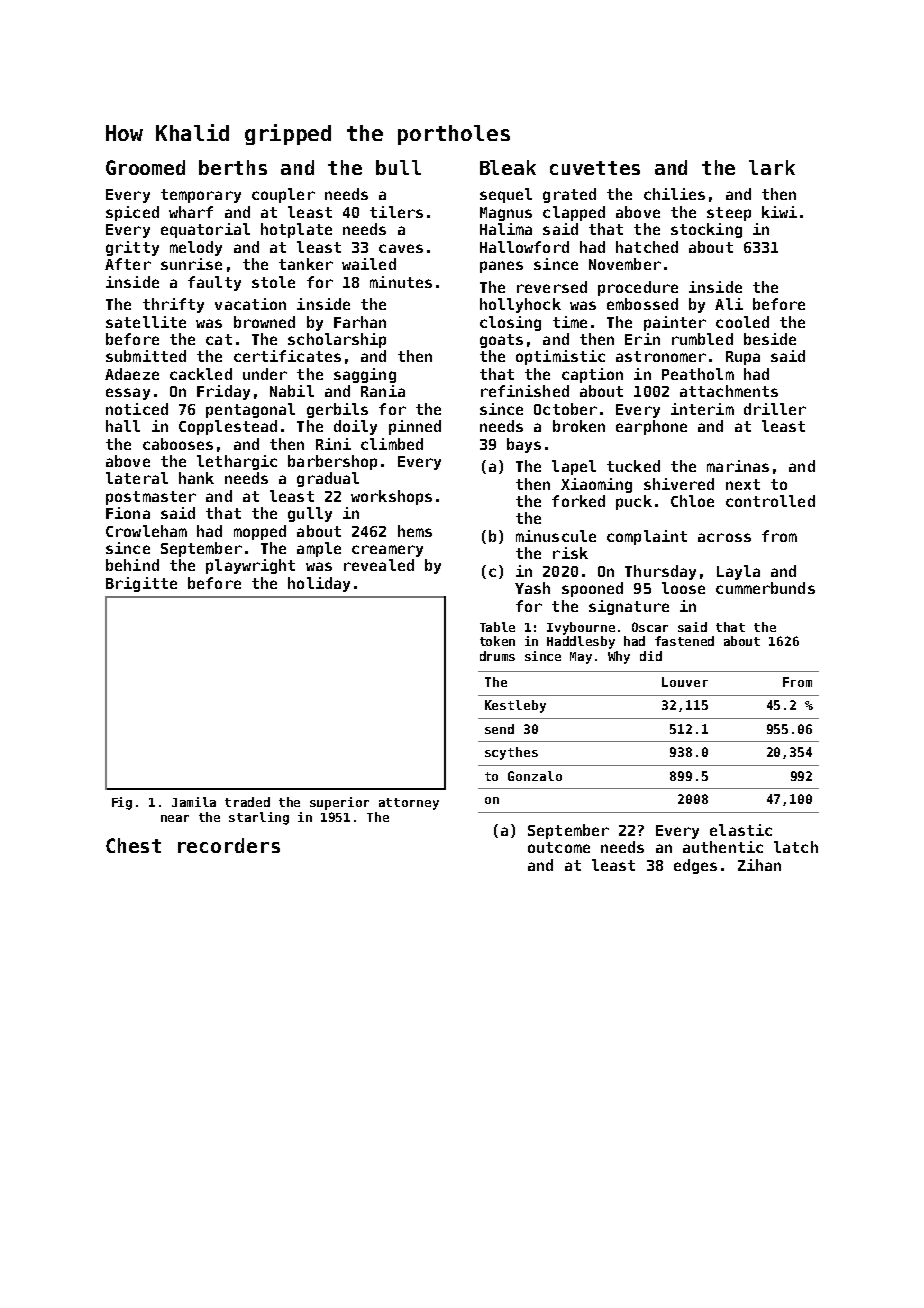 The image size is (924, 1308). Describe the element at coordinates (360, 322) in the page. I see `Farhan` at that location.
